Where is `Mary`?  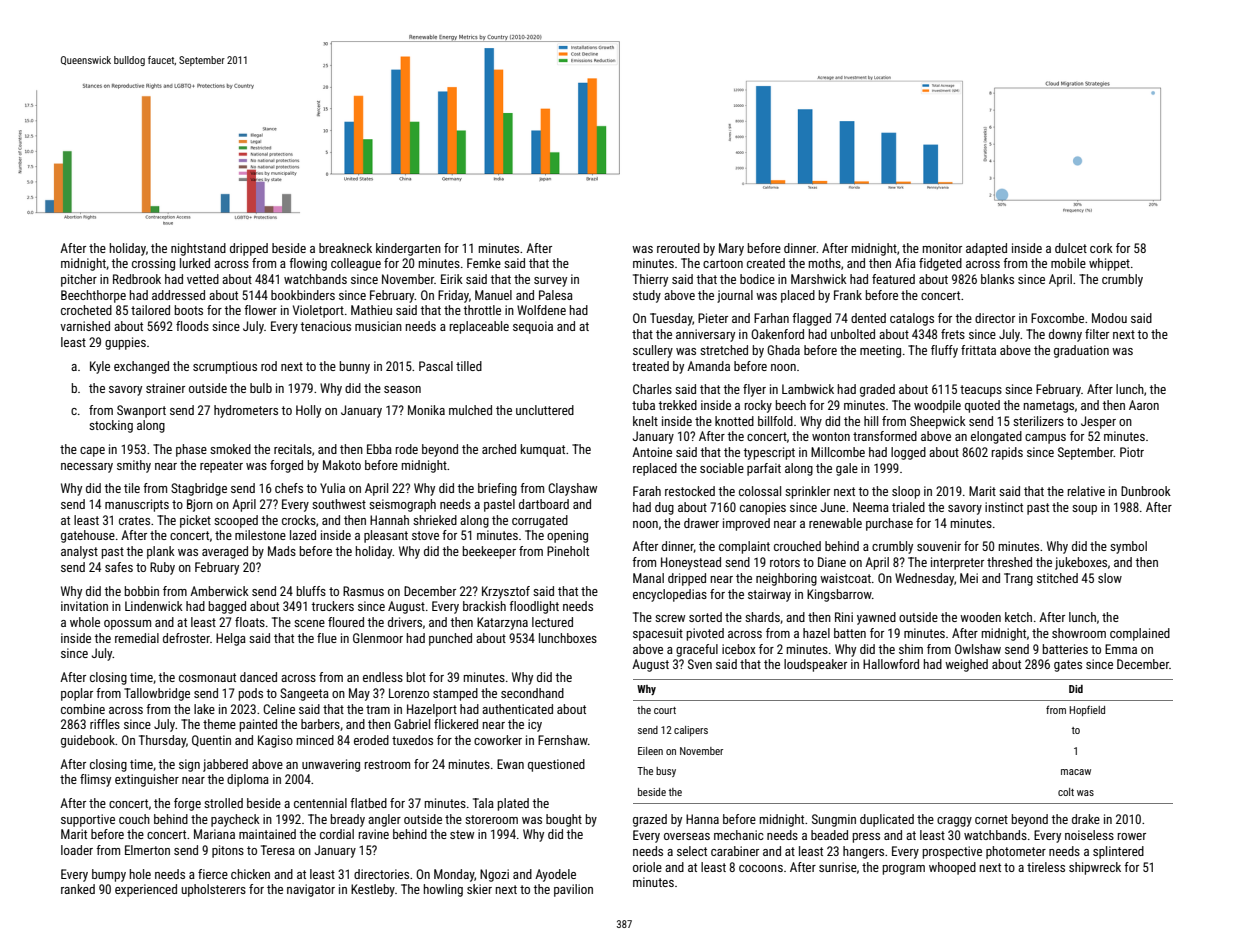
Mary is located at coordinates (731, 249).
